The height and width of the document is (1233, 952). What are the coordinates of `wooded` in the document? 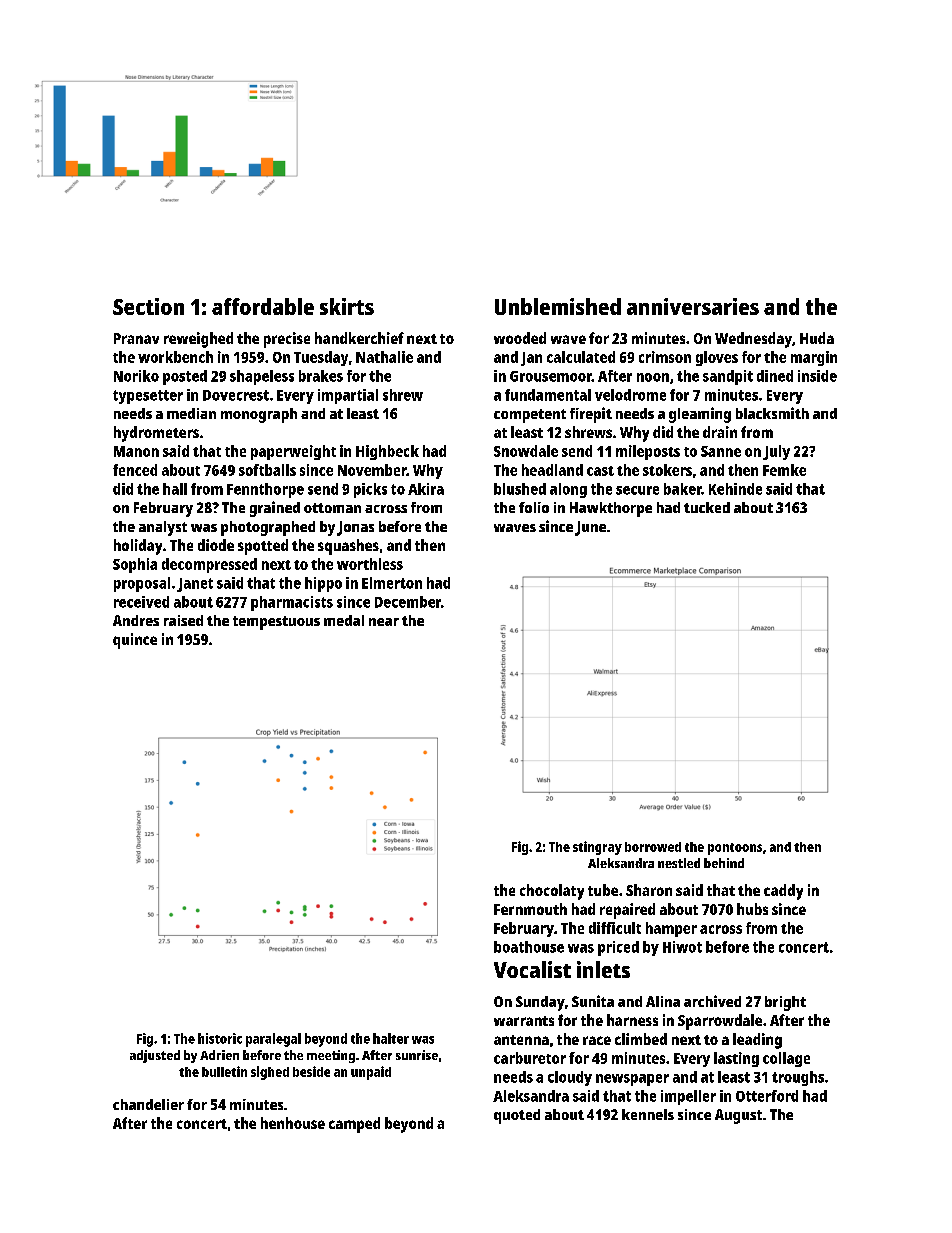 It's located at (520, 338).
